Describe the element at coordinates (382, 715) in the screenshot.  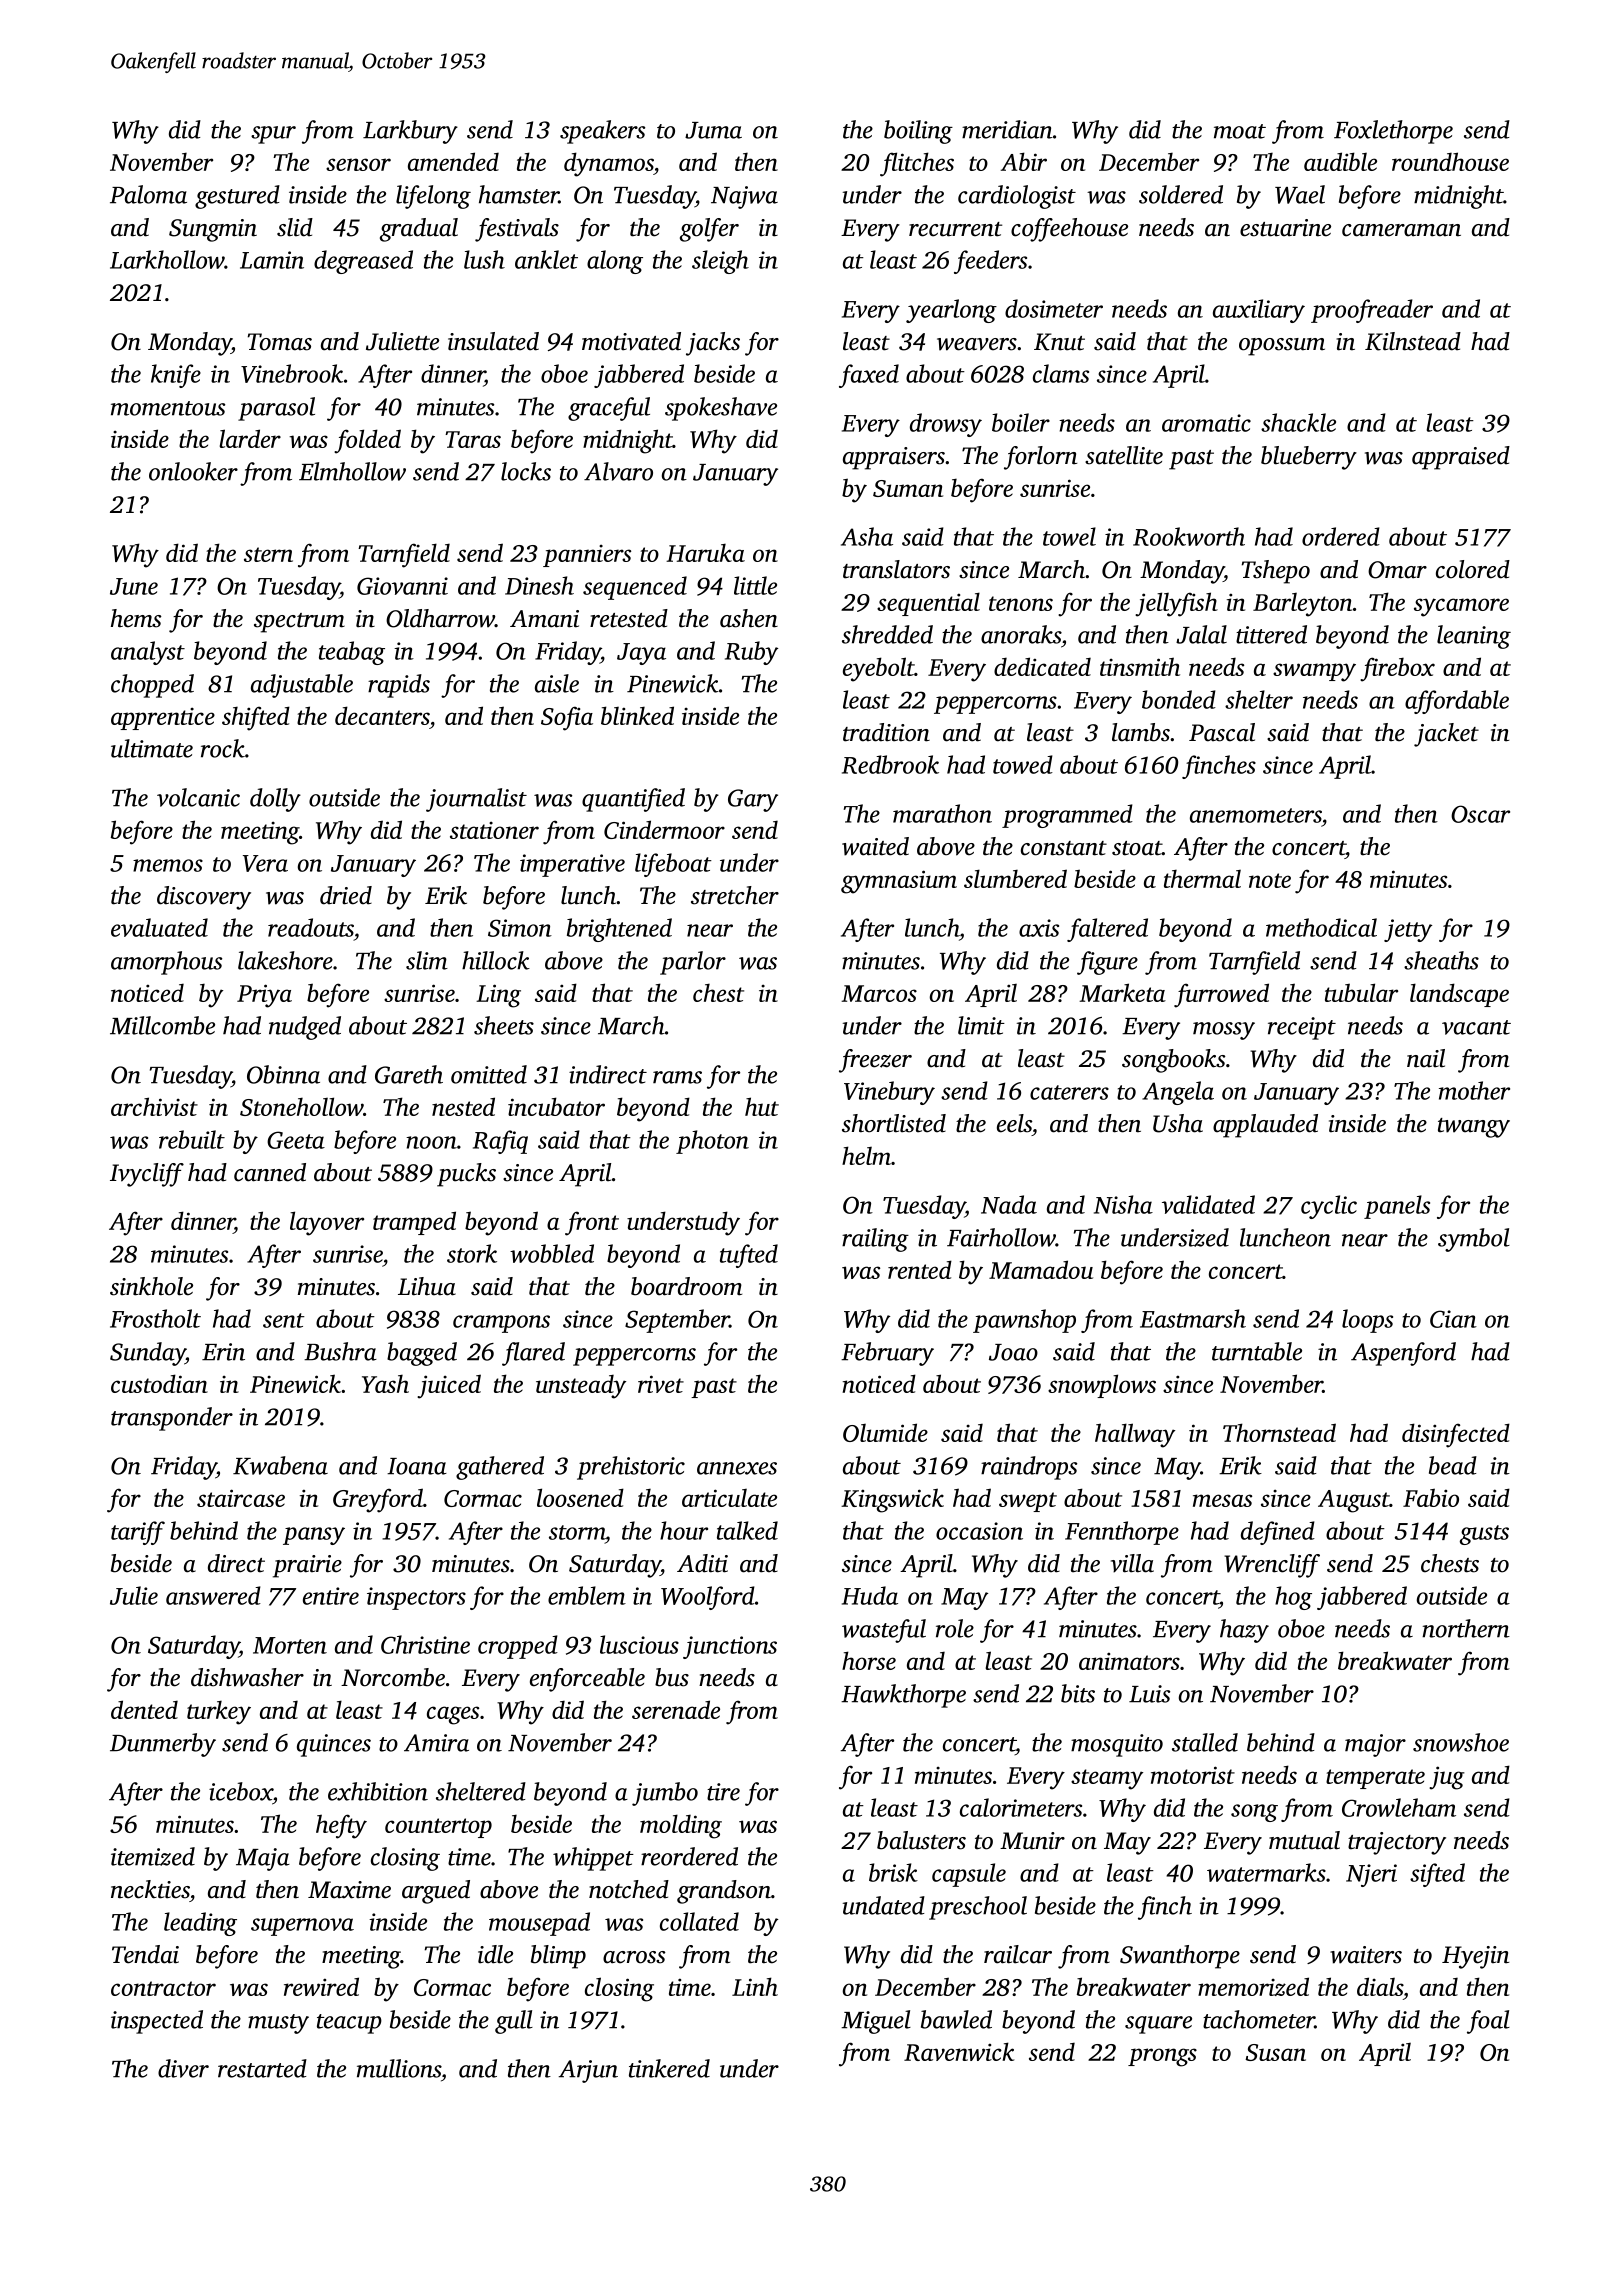
I see `decanters` at that location.
